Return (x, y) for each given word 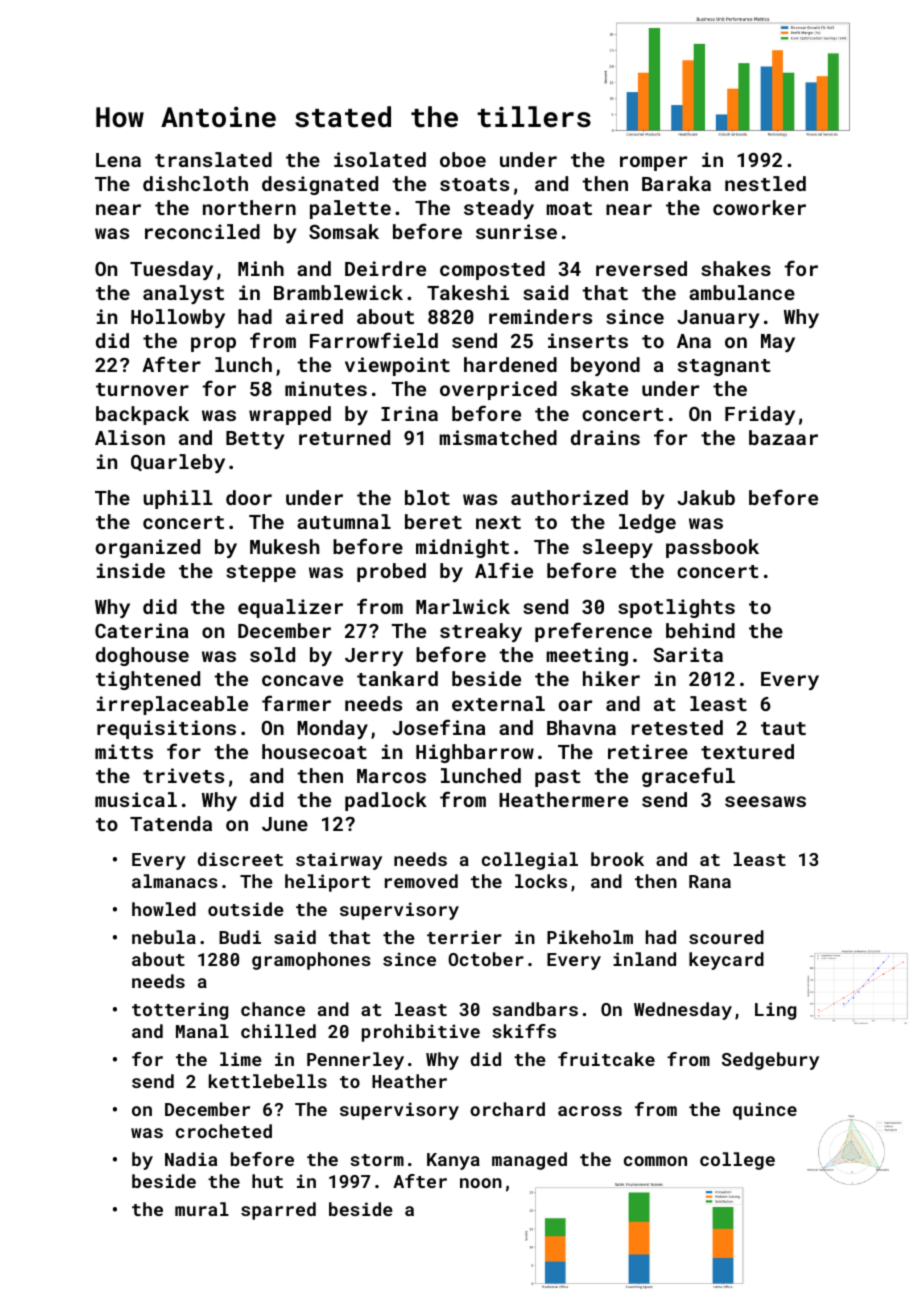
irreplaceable (172, 705)
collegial (530, 861)
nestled (765, 183)
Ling (775, 1011)
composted (492, 270)
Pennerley (355, 1061)
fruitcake (606, 1059)
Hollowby (178, 318)
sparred (278, 1211)
